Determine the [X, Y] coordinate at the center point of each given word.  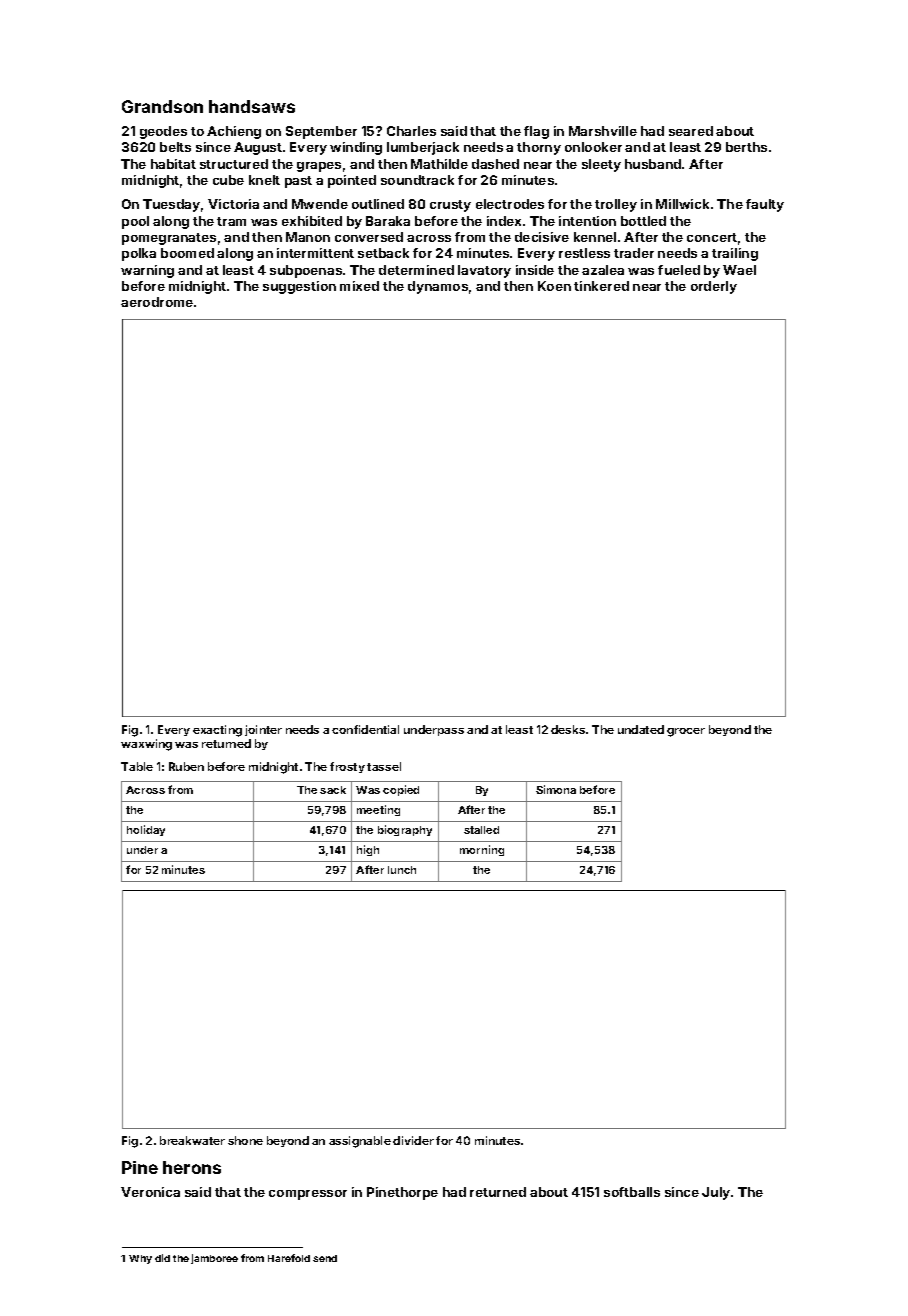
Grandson [162, 106]
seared [691, 131]
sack [333, 790]
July [716, 1193]
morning [482, 850]
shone [245, 1140]
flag [536, 132]
